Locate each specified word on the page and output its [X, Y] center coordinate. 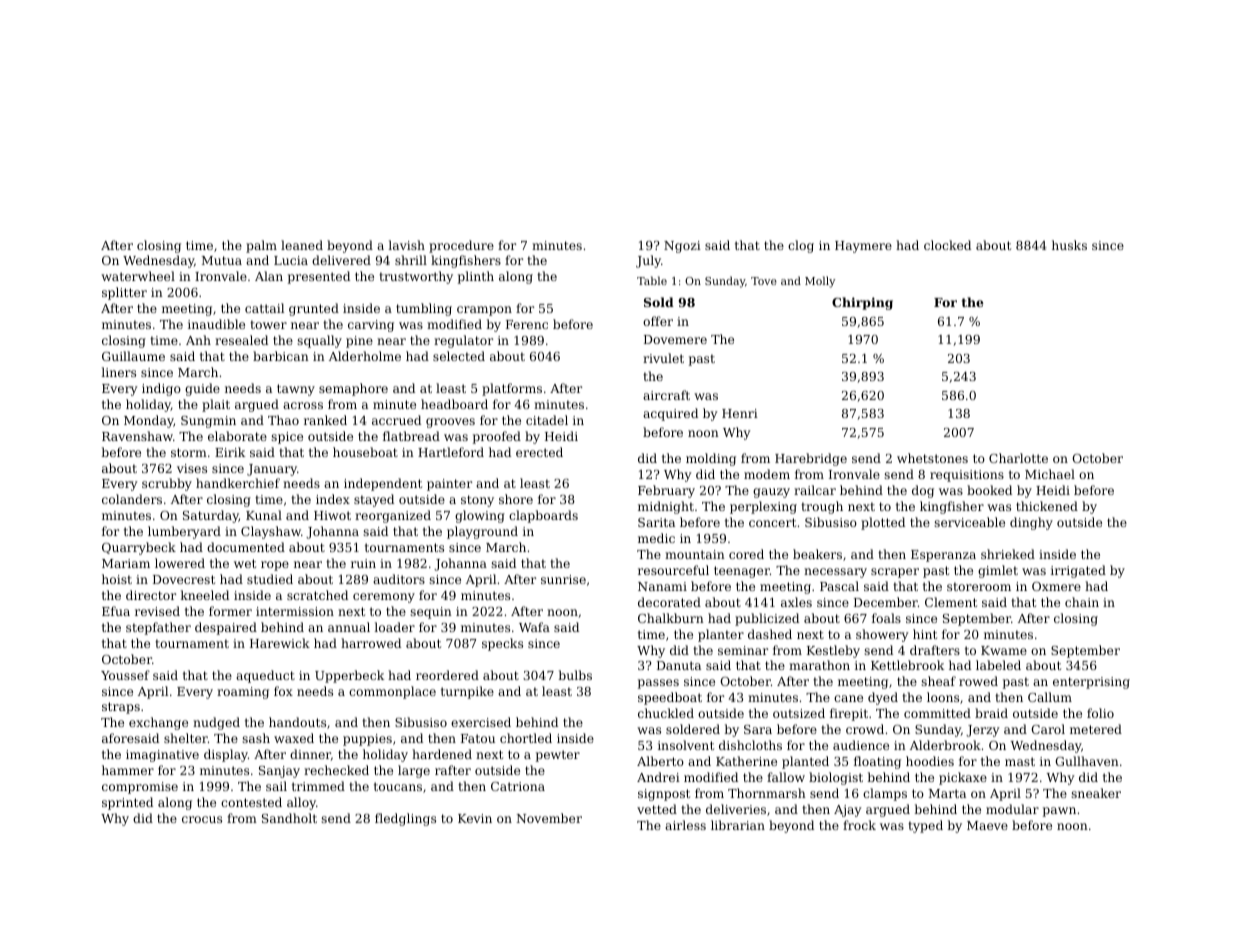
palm [261, 246]
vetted [657, 809]
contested [251, 802]
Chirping [862, 303]
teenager [742, 572]
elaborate [237, 436]
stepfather [158, 628]
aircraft [666, 395]
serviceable [969, 522]
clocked [947, 245]
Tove [764, 281]
